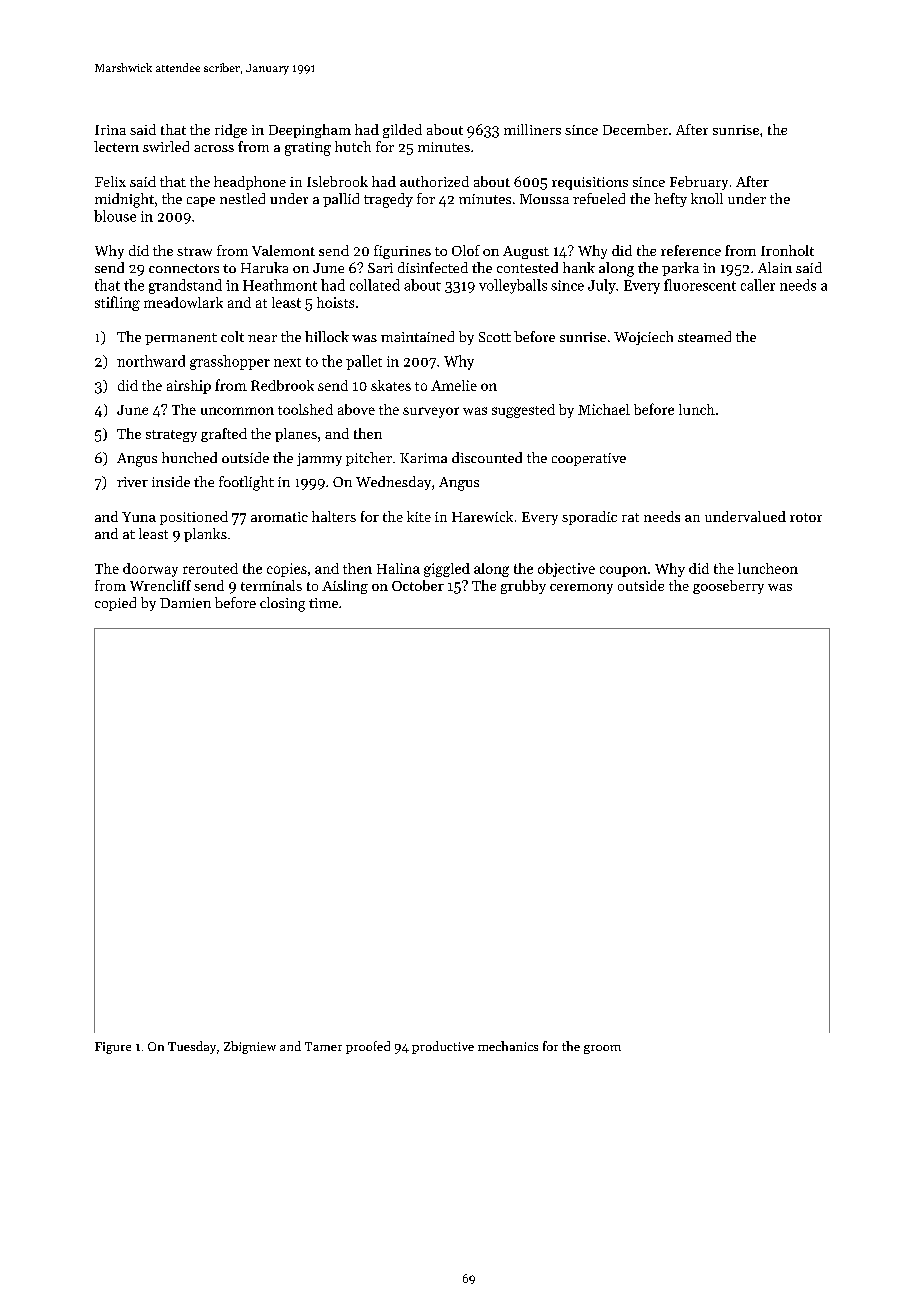 This screenshot has width=924, height=1308. Describe the element at coordinates (110, 181) in the screenshot. I see `Felix` at that location.
